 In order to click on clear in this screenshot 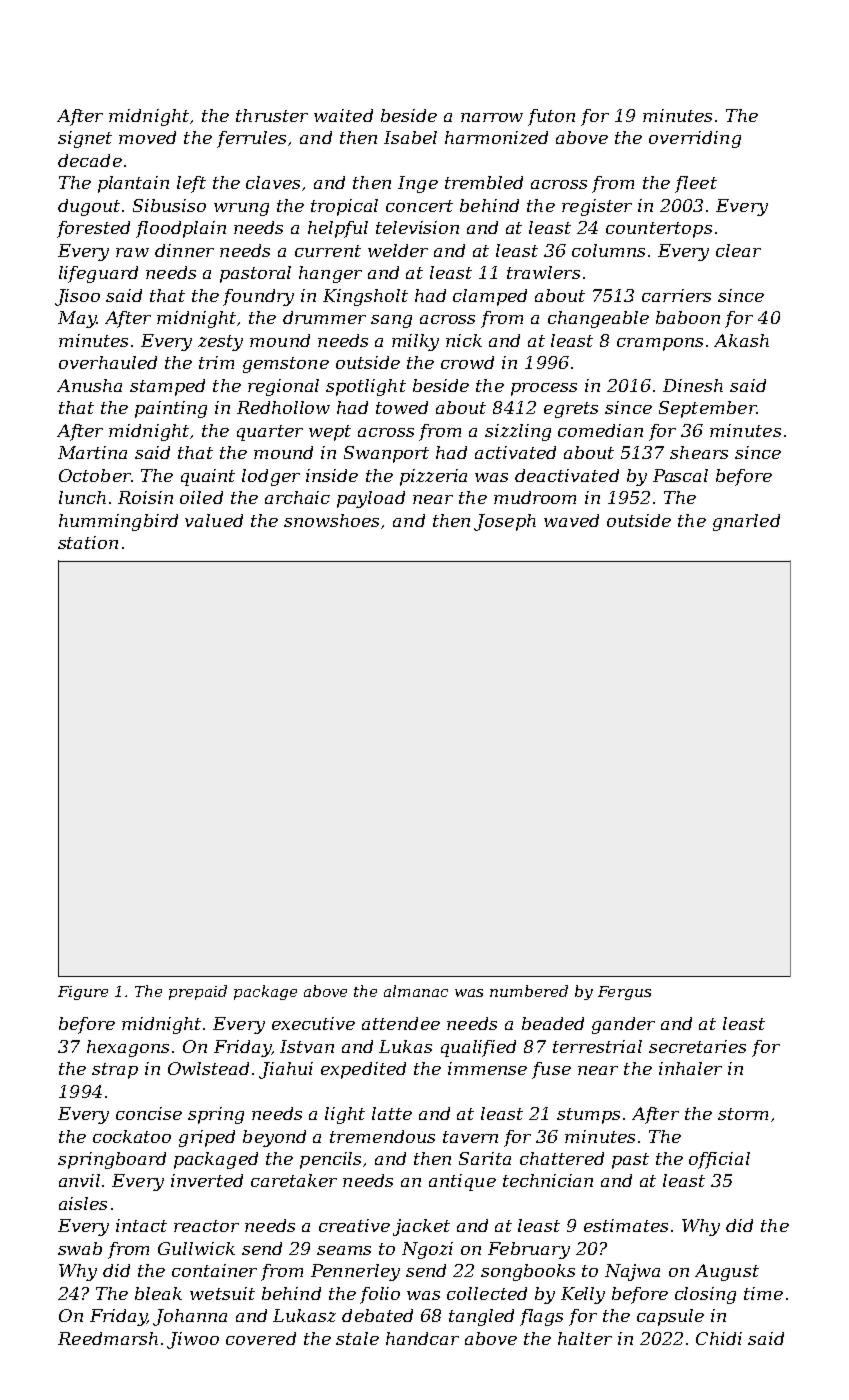, I will do `click(738, 250)`.
